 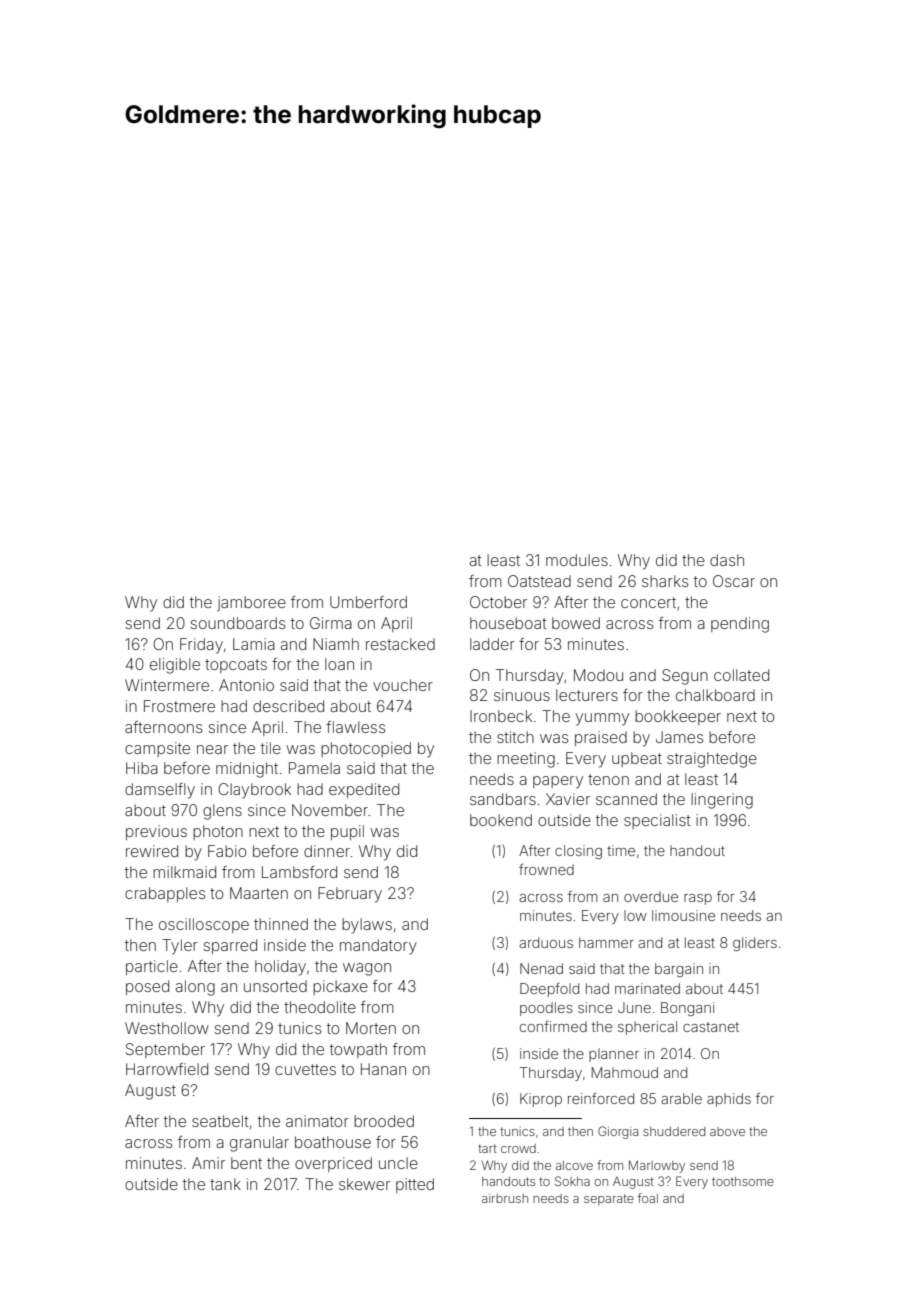 What do you see at coordinates (727, 560) in the screenshot?
I see `dash` at bounding box center [727, 560].
